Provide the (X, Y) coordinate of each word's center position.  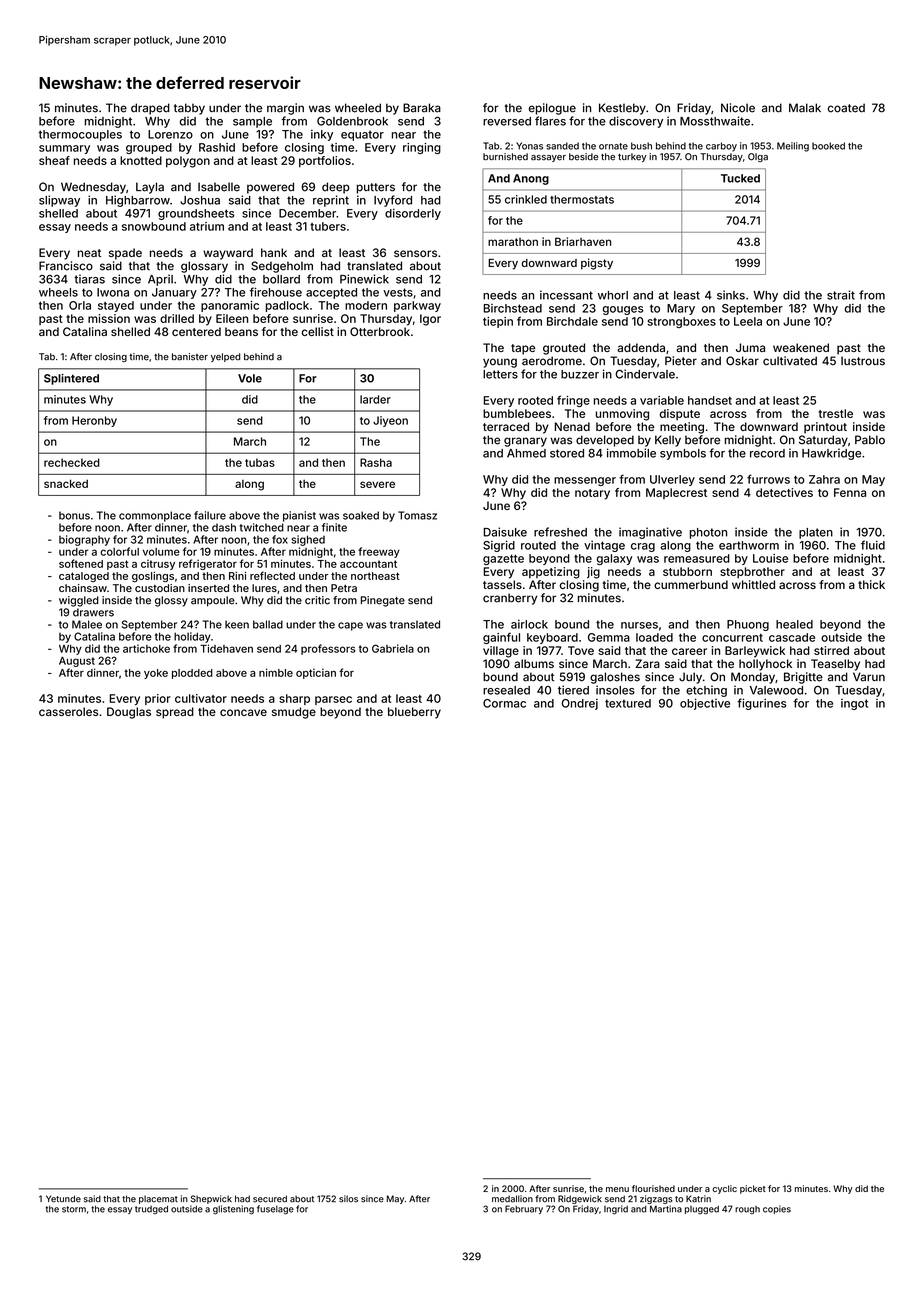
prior (158, 699)
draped (150, 109)
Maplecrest (676, 493)
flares (550, 121)
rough (747, 1210)
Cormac (504, 703)
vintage (604, 546)
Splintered (71, 379)
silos (348, 1199)
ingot (854, 704)
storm (74, 1209)
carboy (721, 147)
